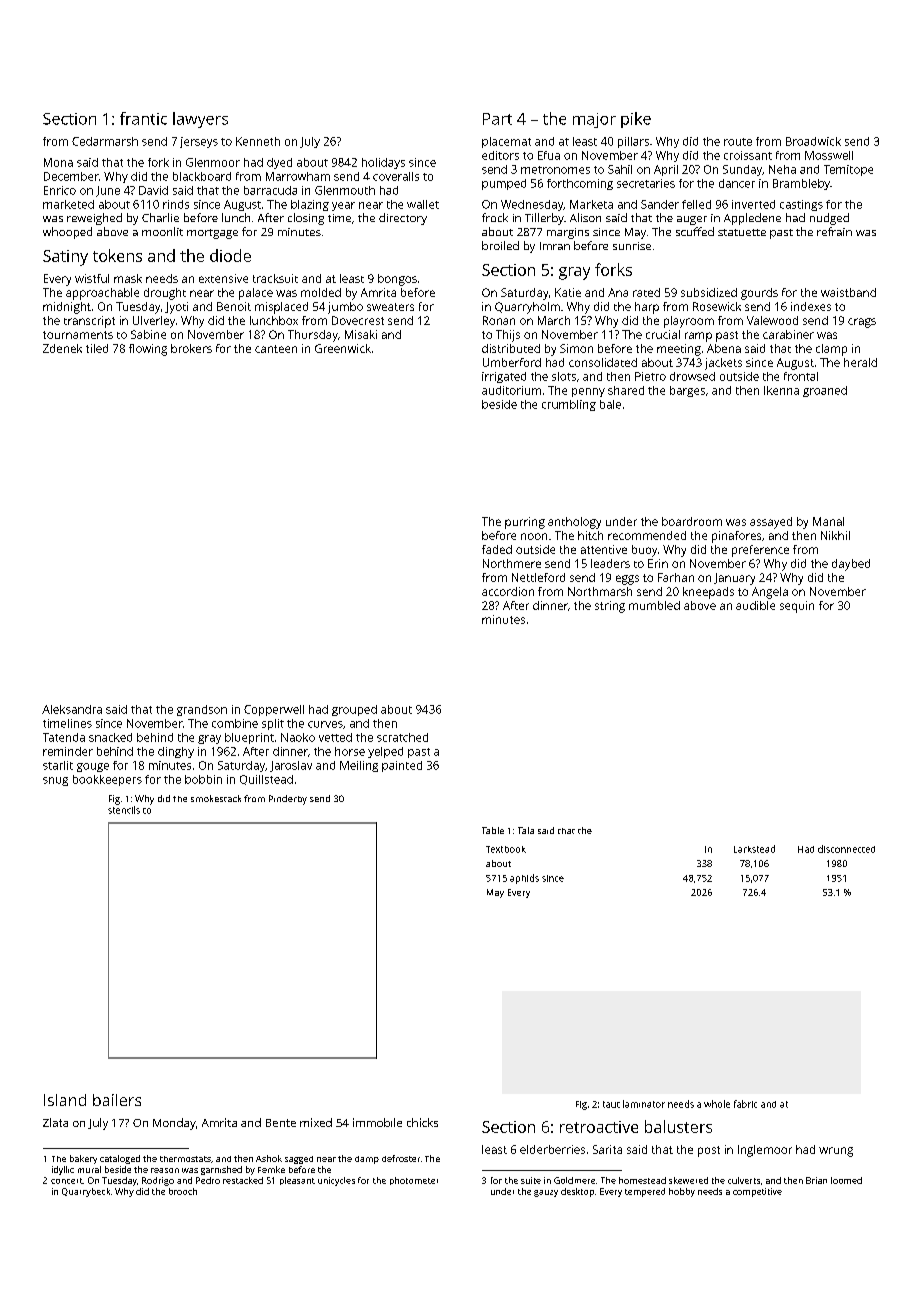  Describe the element at coordinates (274, 710) in the document. I see `Copperwell` at that location.
